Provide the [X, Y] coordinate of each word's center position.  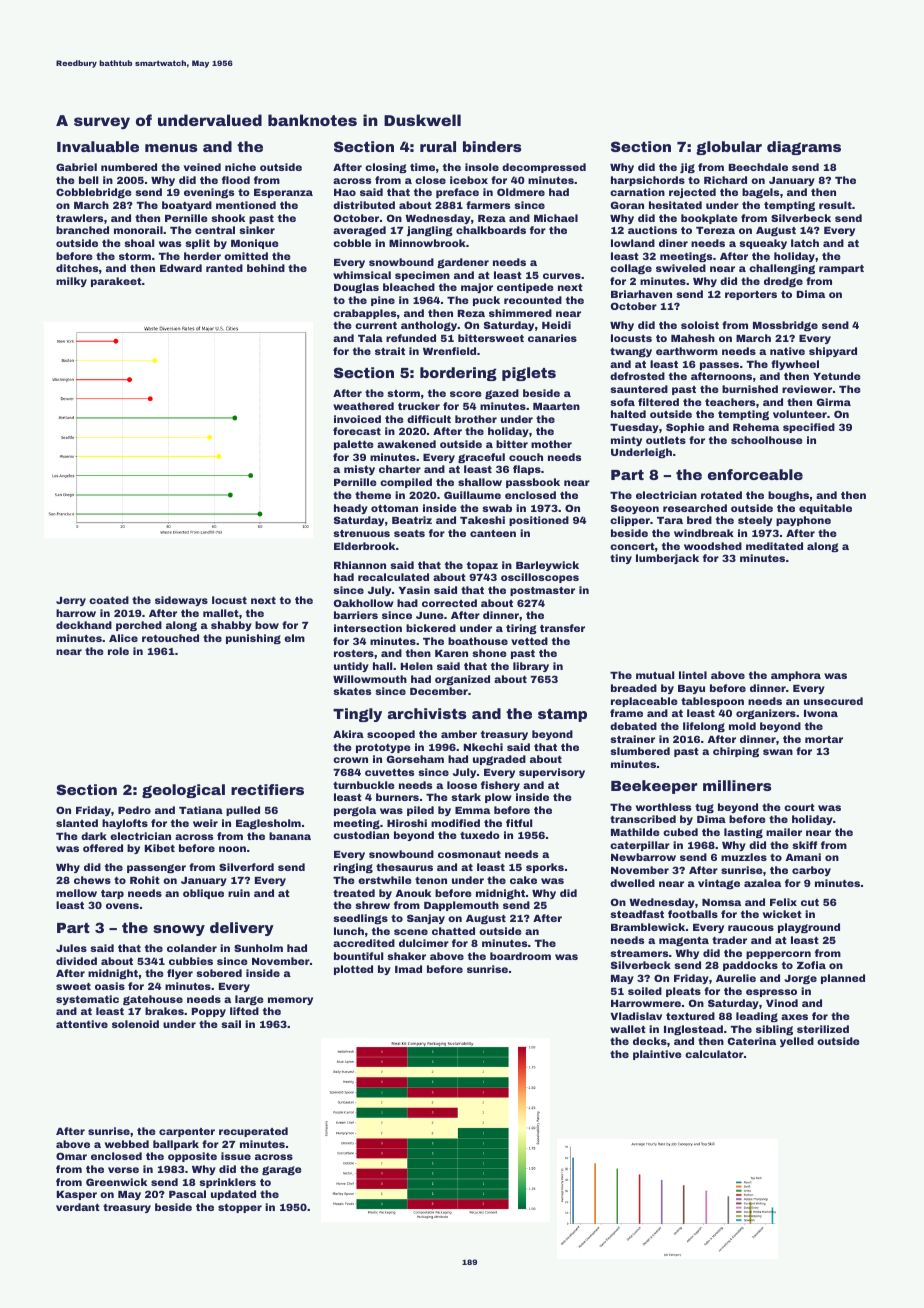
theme [373, 495]
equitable [825, 509]
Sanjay [426, 919]
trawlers [79, 218]
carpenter [187, 1132]
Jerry [71, 601]
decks [650, 1041]
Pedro [134, 810]
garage [281, 1170]
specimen [422, 276]
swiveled [681, 268]
